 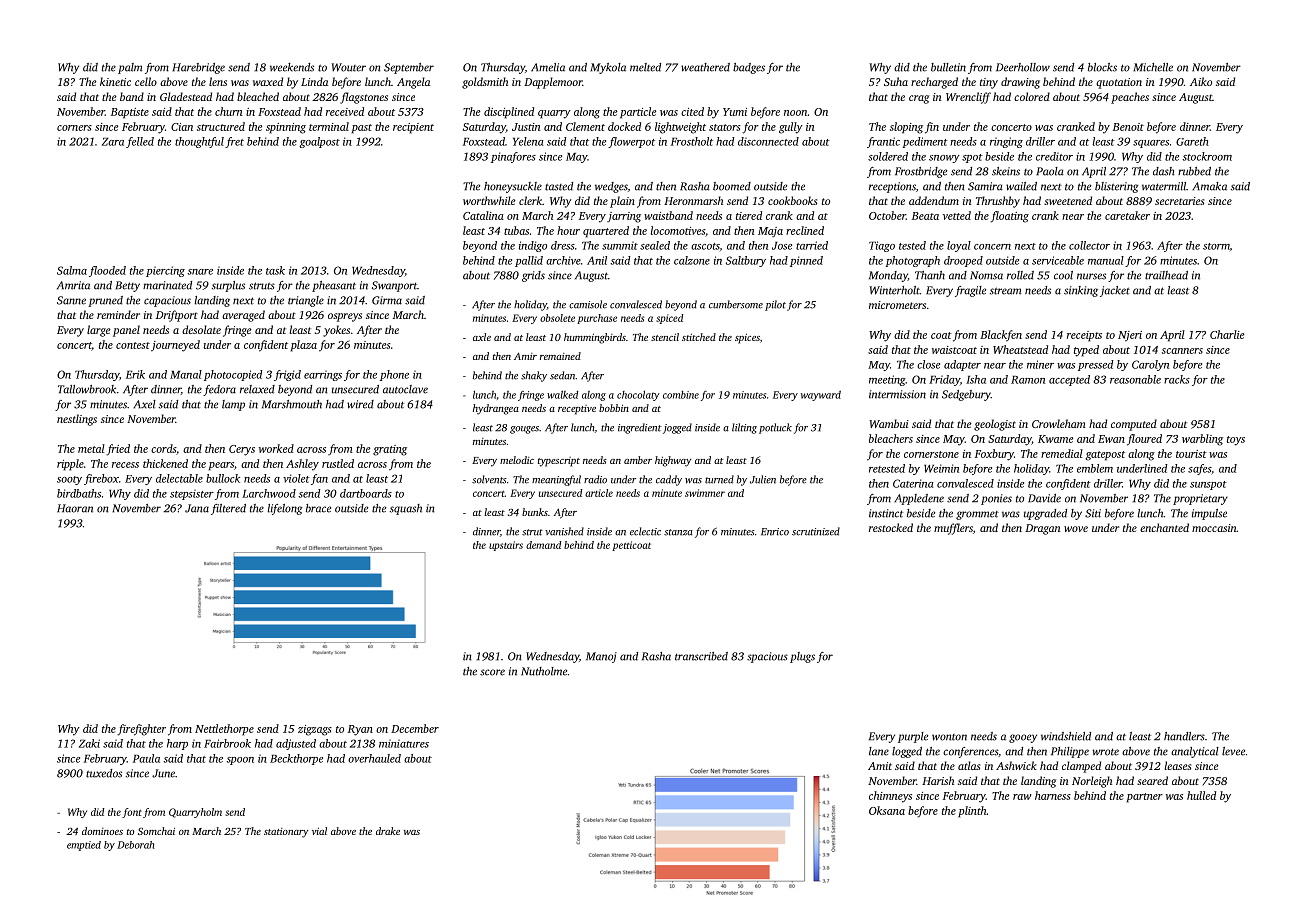 What do you see at coordinates (201, 329) in the screenshot?
I see `desolate` at bounding box center [201, 329].
